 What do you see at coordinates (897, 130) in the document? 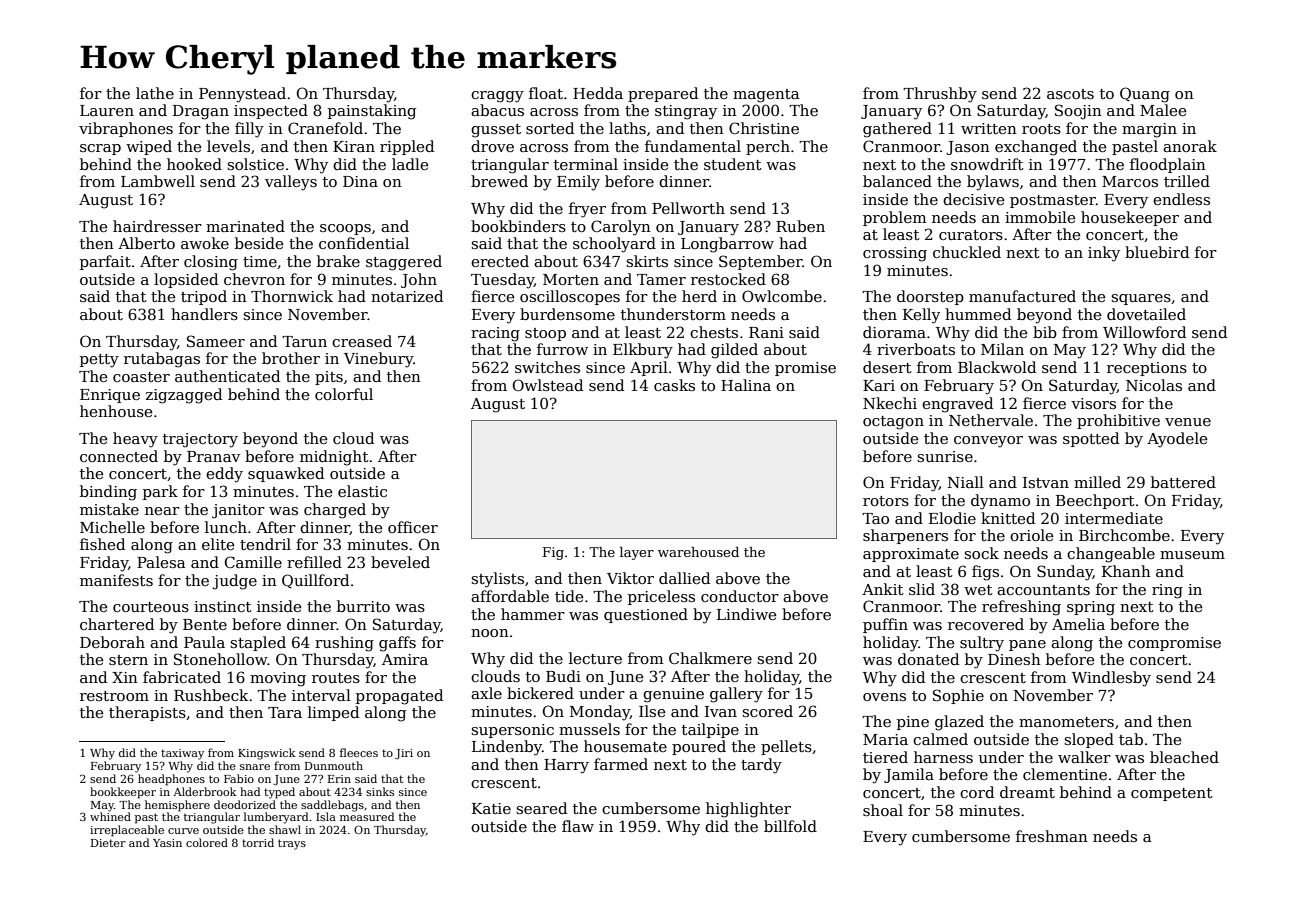
I see `gathered` at bounding box center [897, 130].
